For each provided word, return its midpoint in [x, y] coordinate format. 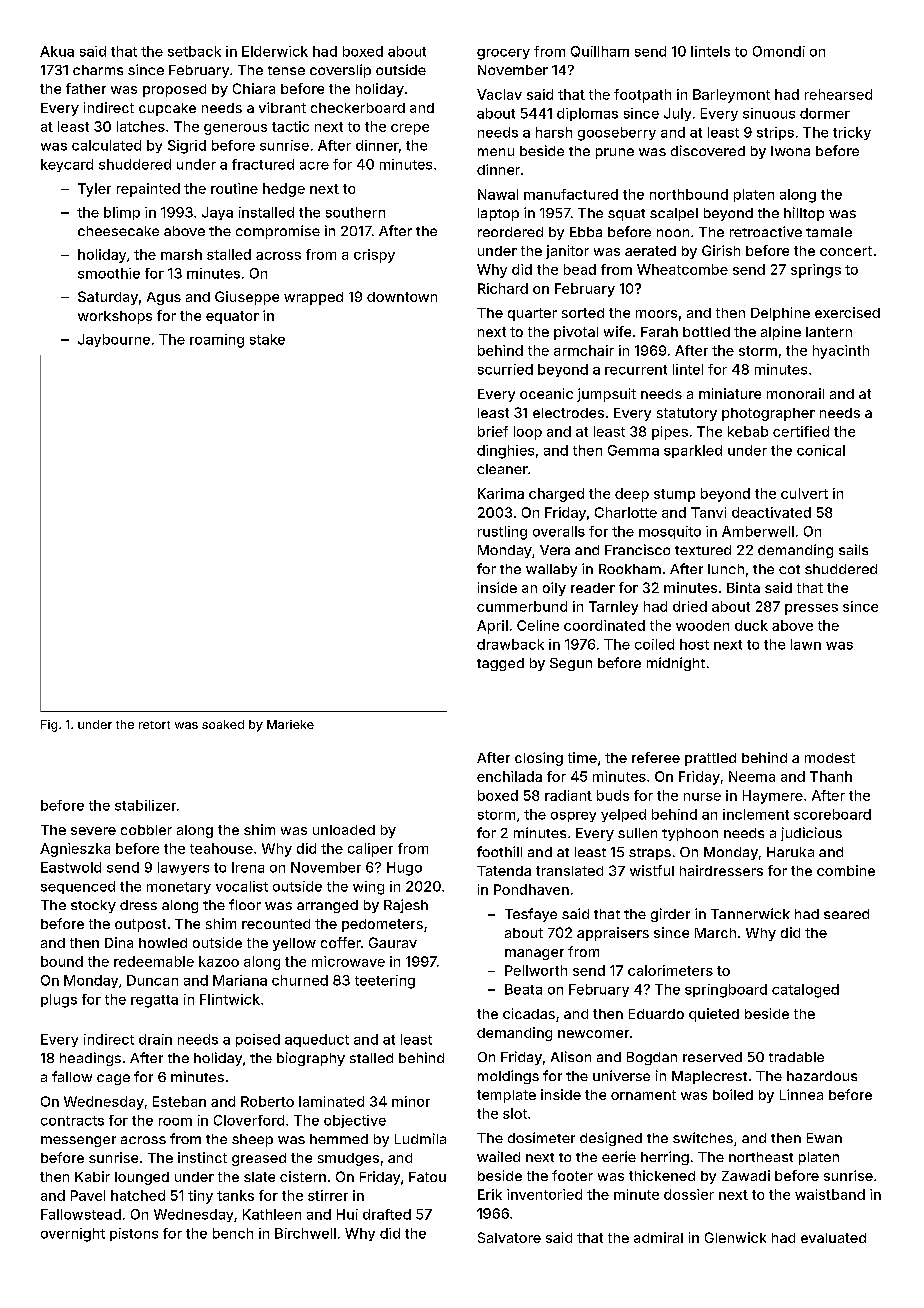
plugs [59, 1001]
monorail [795, 393]
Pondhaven [531, 889]
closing [539, 759]
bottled [706, 332]
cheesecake [118, 231]
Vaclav [499, 94]
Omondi [779, 51]
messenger [78, 1141]
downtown [402, 297]
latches [141, 126]
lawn [806, 644]
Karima [501, 493]
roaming [217, 341]
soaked [223, 724]
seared [846, 914]
